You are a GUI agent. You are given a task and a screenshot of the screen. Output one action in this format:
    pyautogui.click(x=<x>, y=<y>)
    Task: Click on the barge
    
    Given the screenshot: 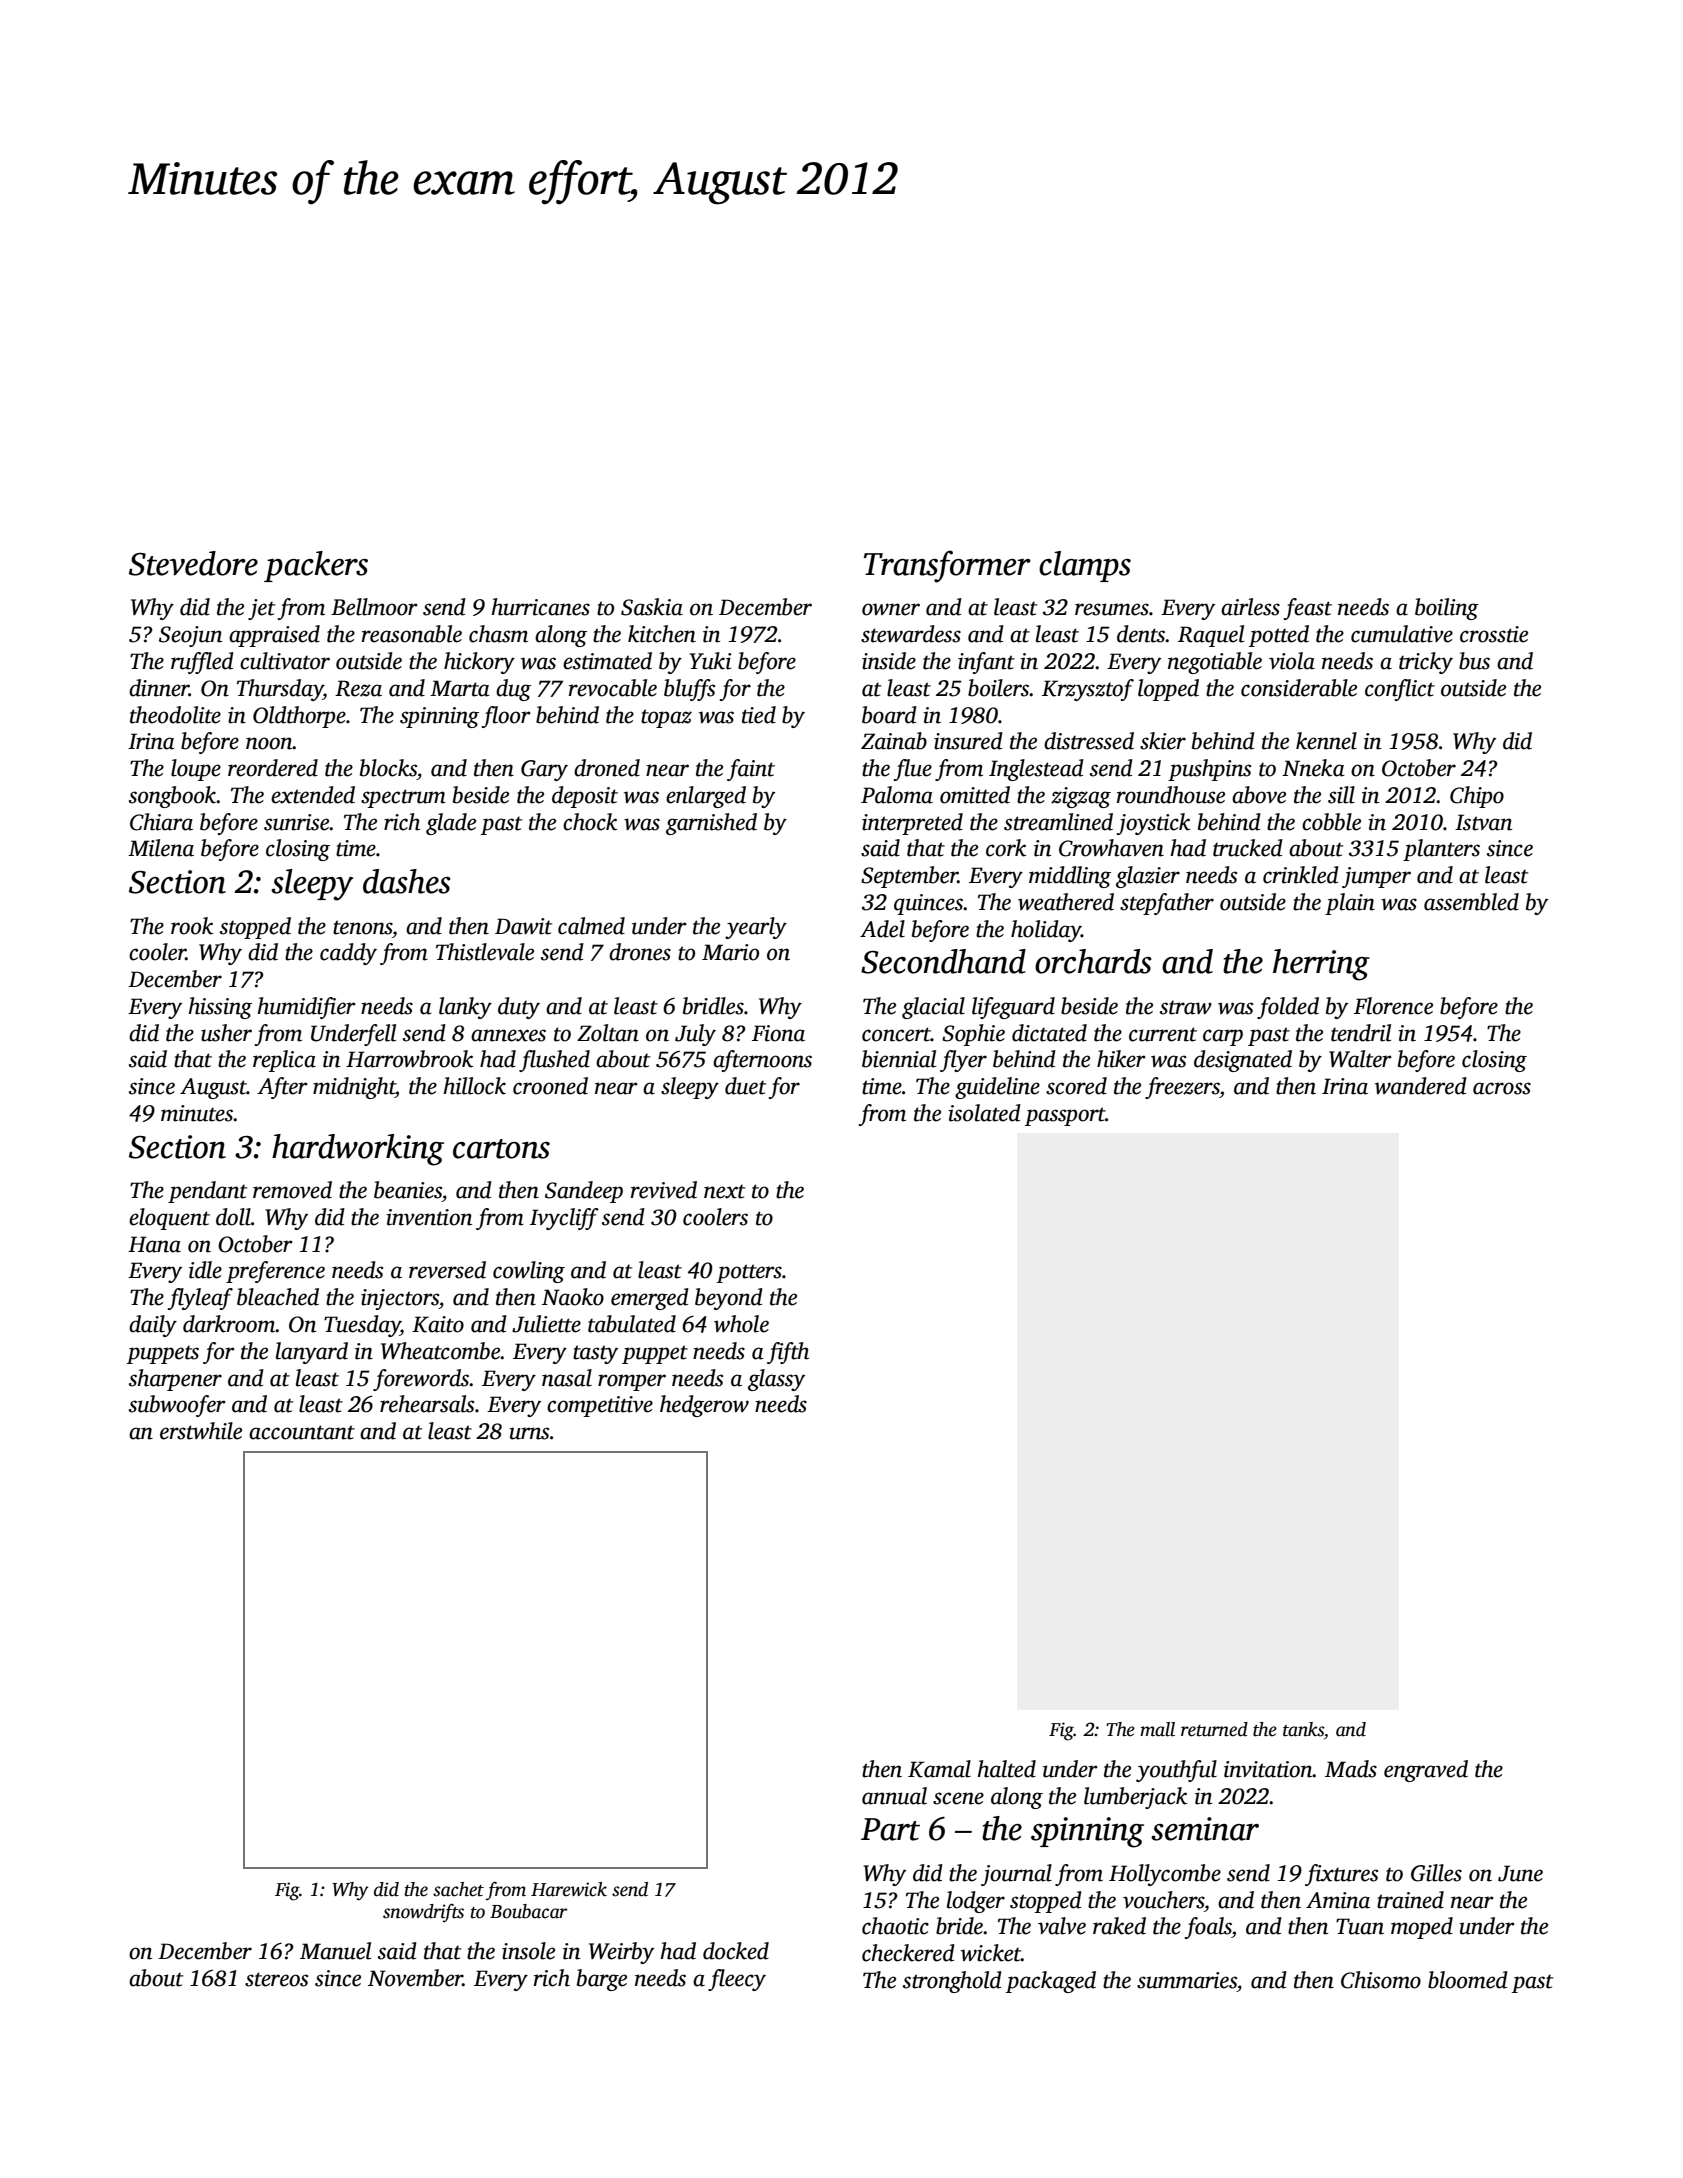 What is the action you would take?
    pyautogui.click(x=602, y=1980)
